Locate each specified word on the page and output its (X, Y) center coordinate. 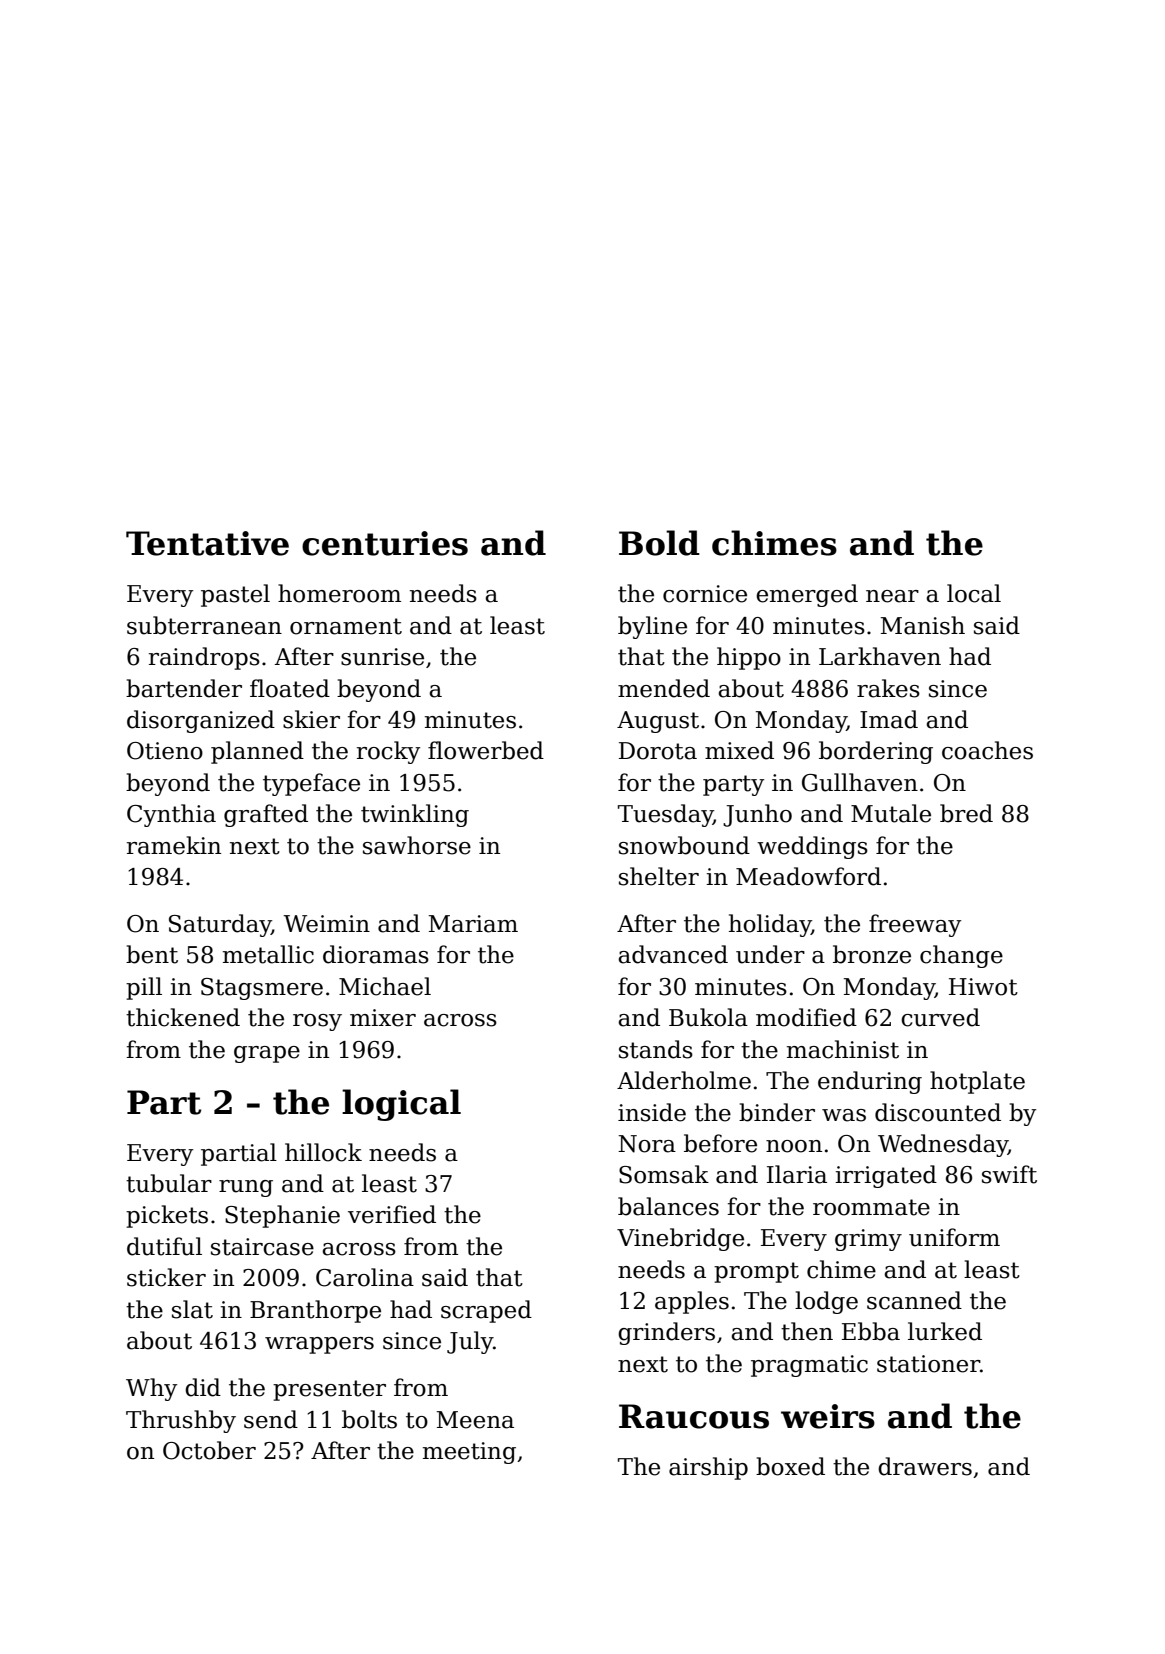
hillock (323, 1152)
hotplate (977, 1082)
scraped (486, 1311)
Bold (659, 543)
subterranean (204, 625)
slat (192, 1309)
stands (656, 1049)
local (974, 593)
